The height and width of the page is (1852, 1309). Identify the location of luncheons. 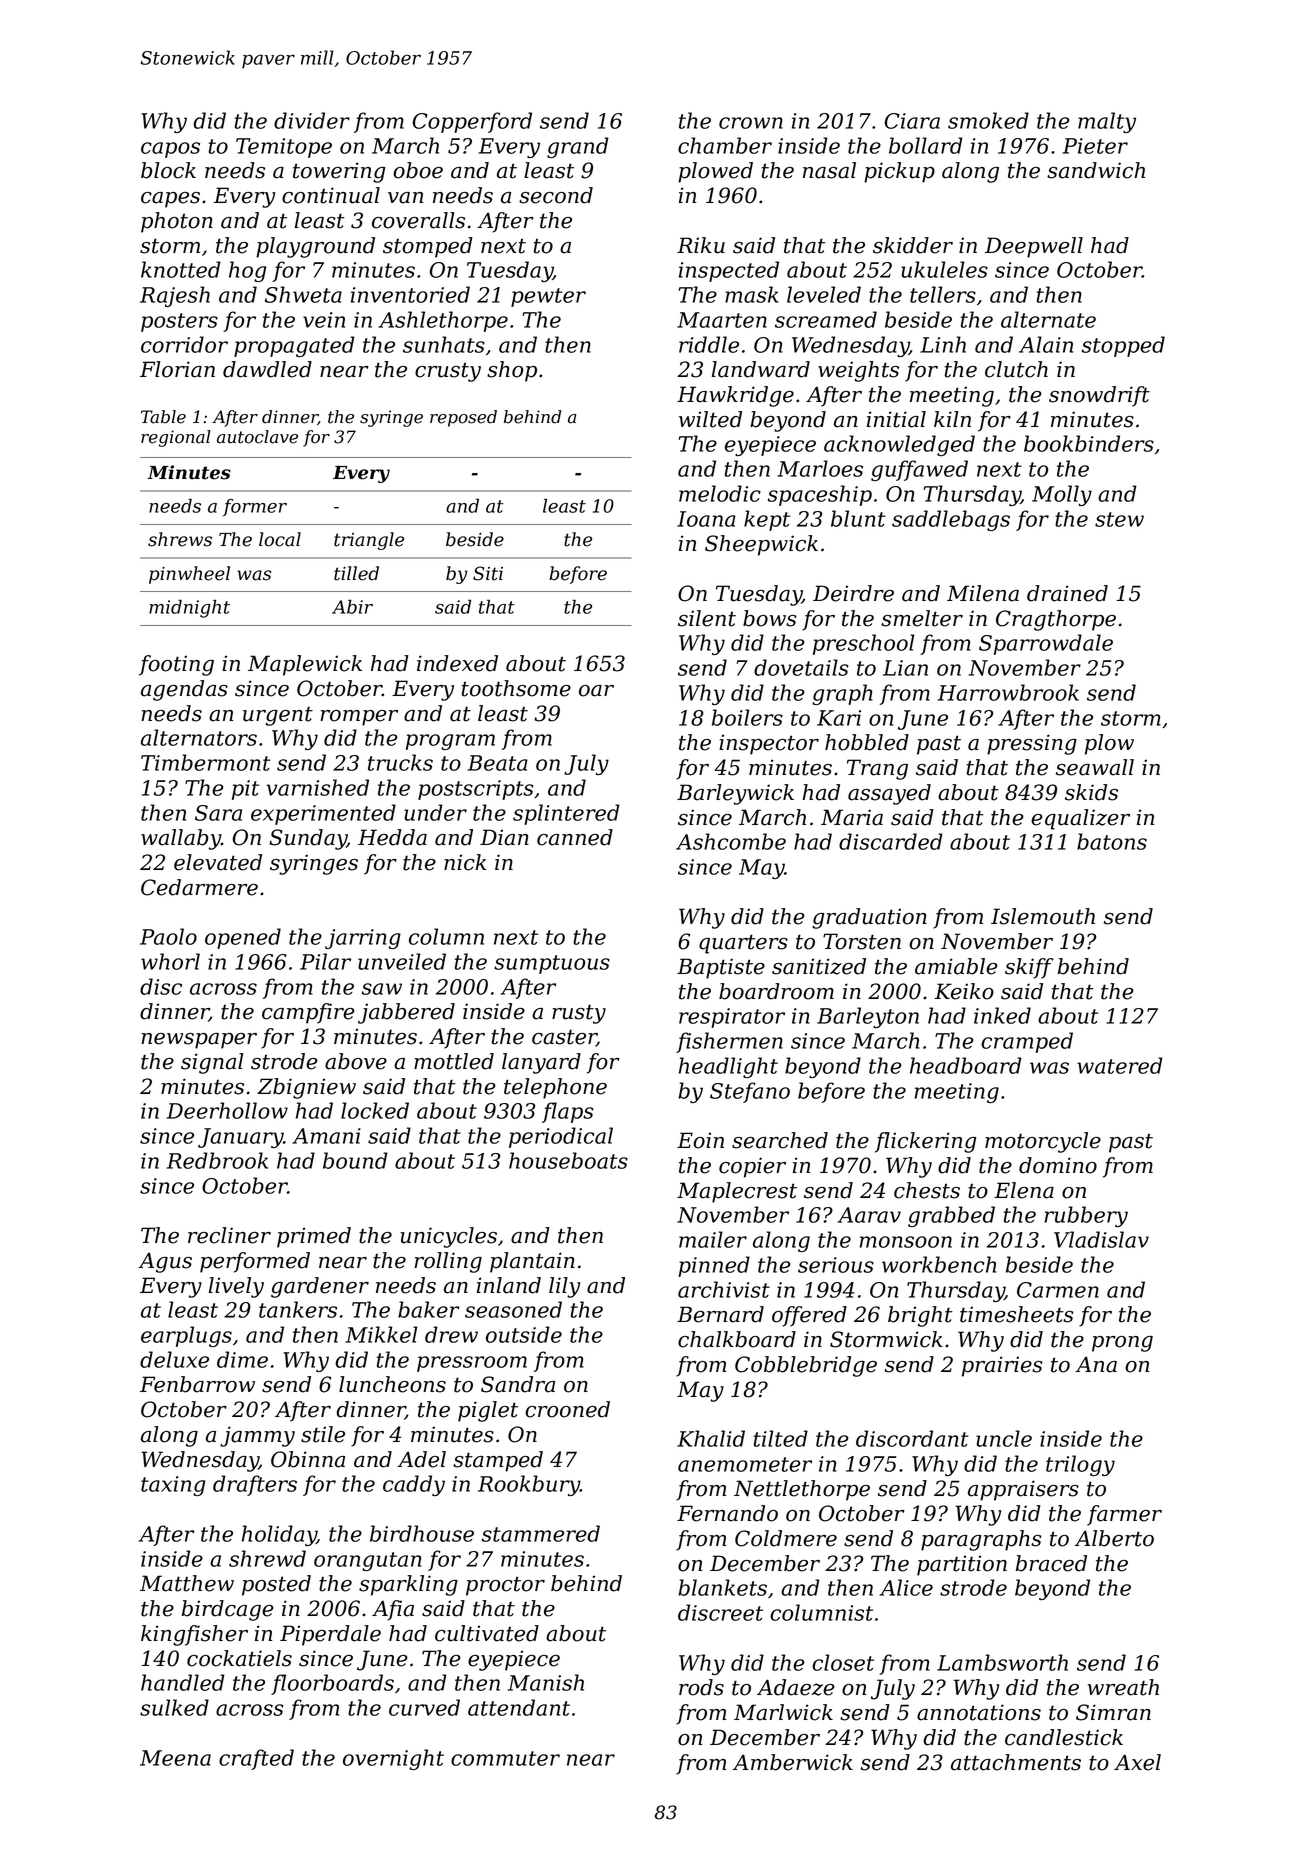
(392, 1384).
